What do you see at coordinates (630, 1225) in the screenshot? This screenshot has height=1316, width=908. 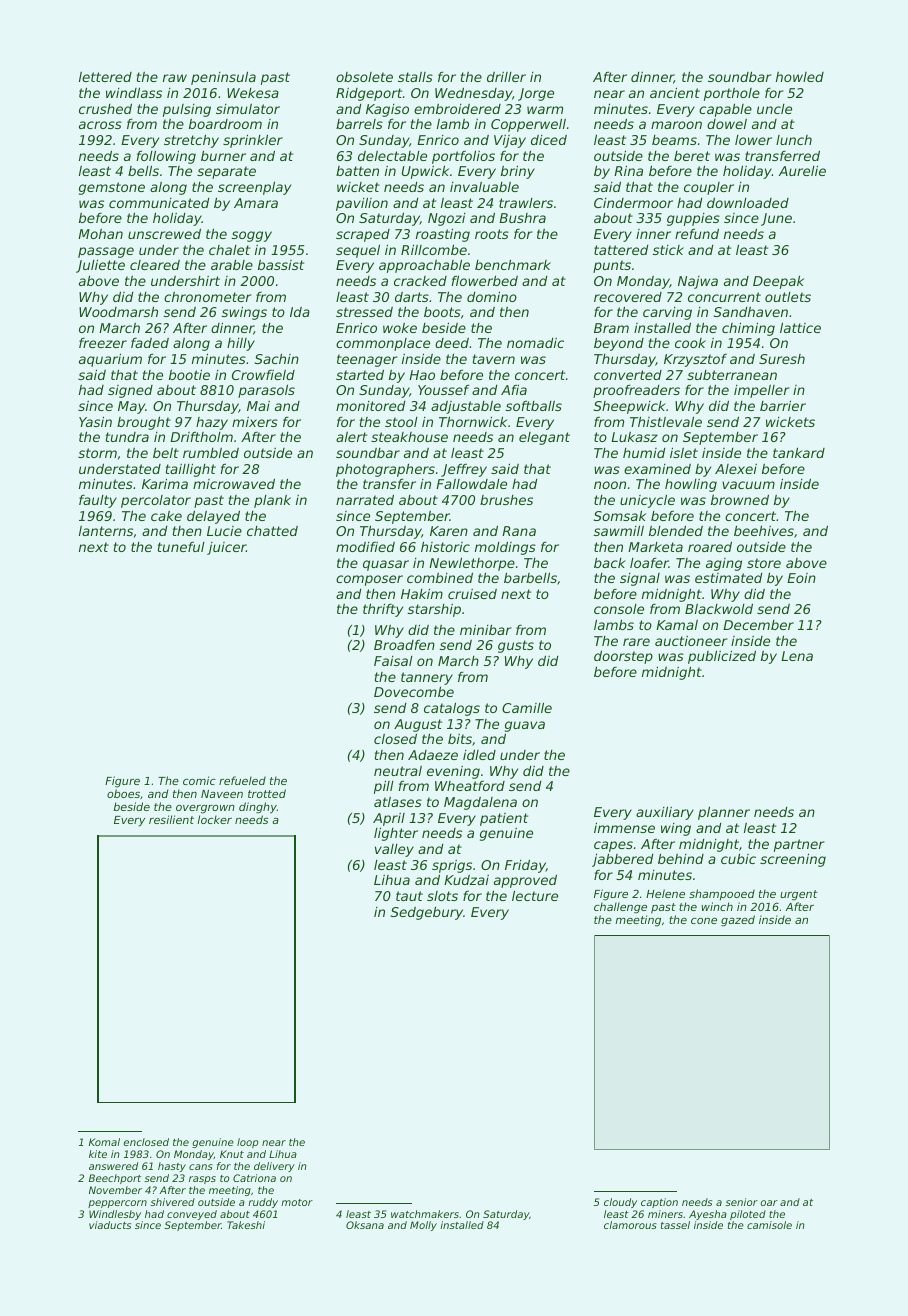 I see `clamorous` at bounding box center [630, 1225].
